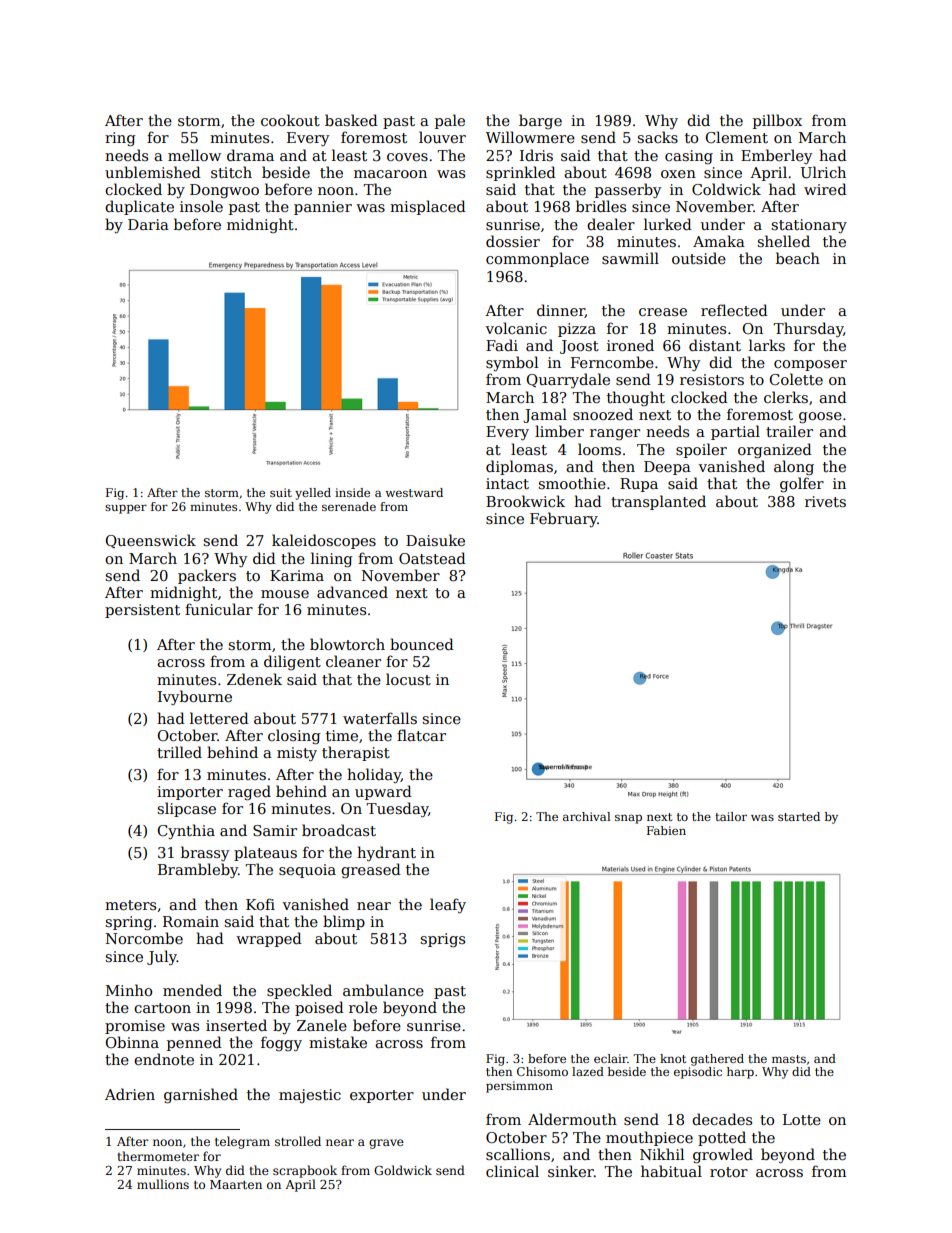 This image has width=952, height=1233. I want to click on mellow, so click(194, 155).
